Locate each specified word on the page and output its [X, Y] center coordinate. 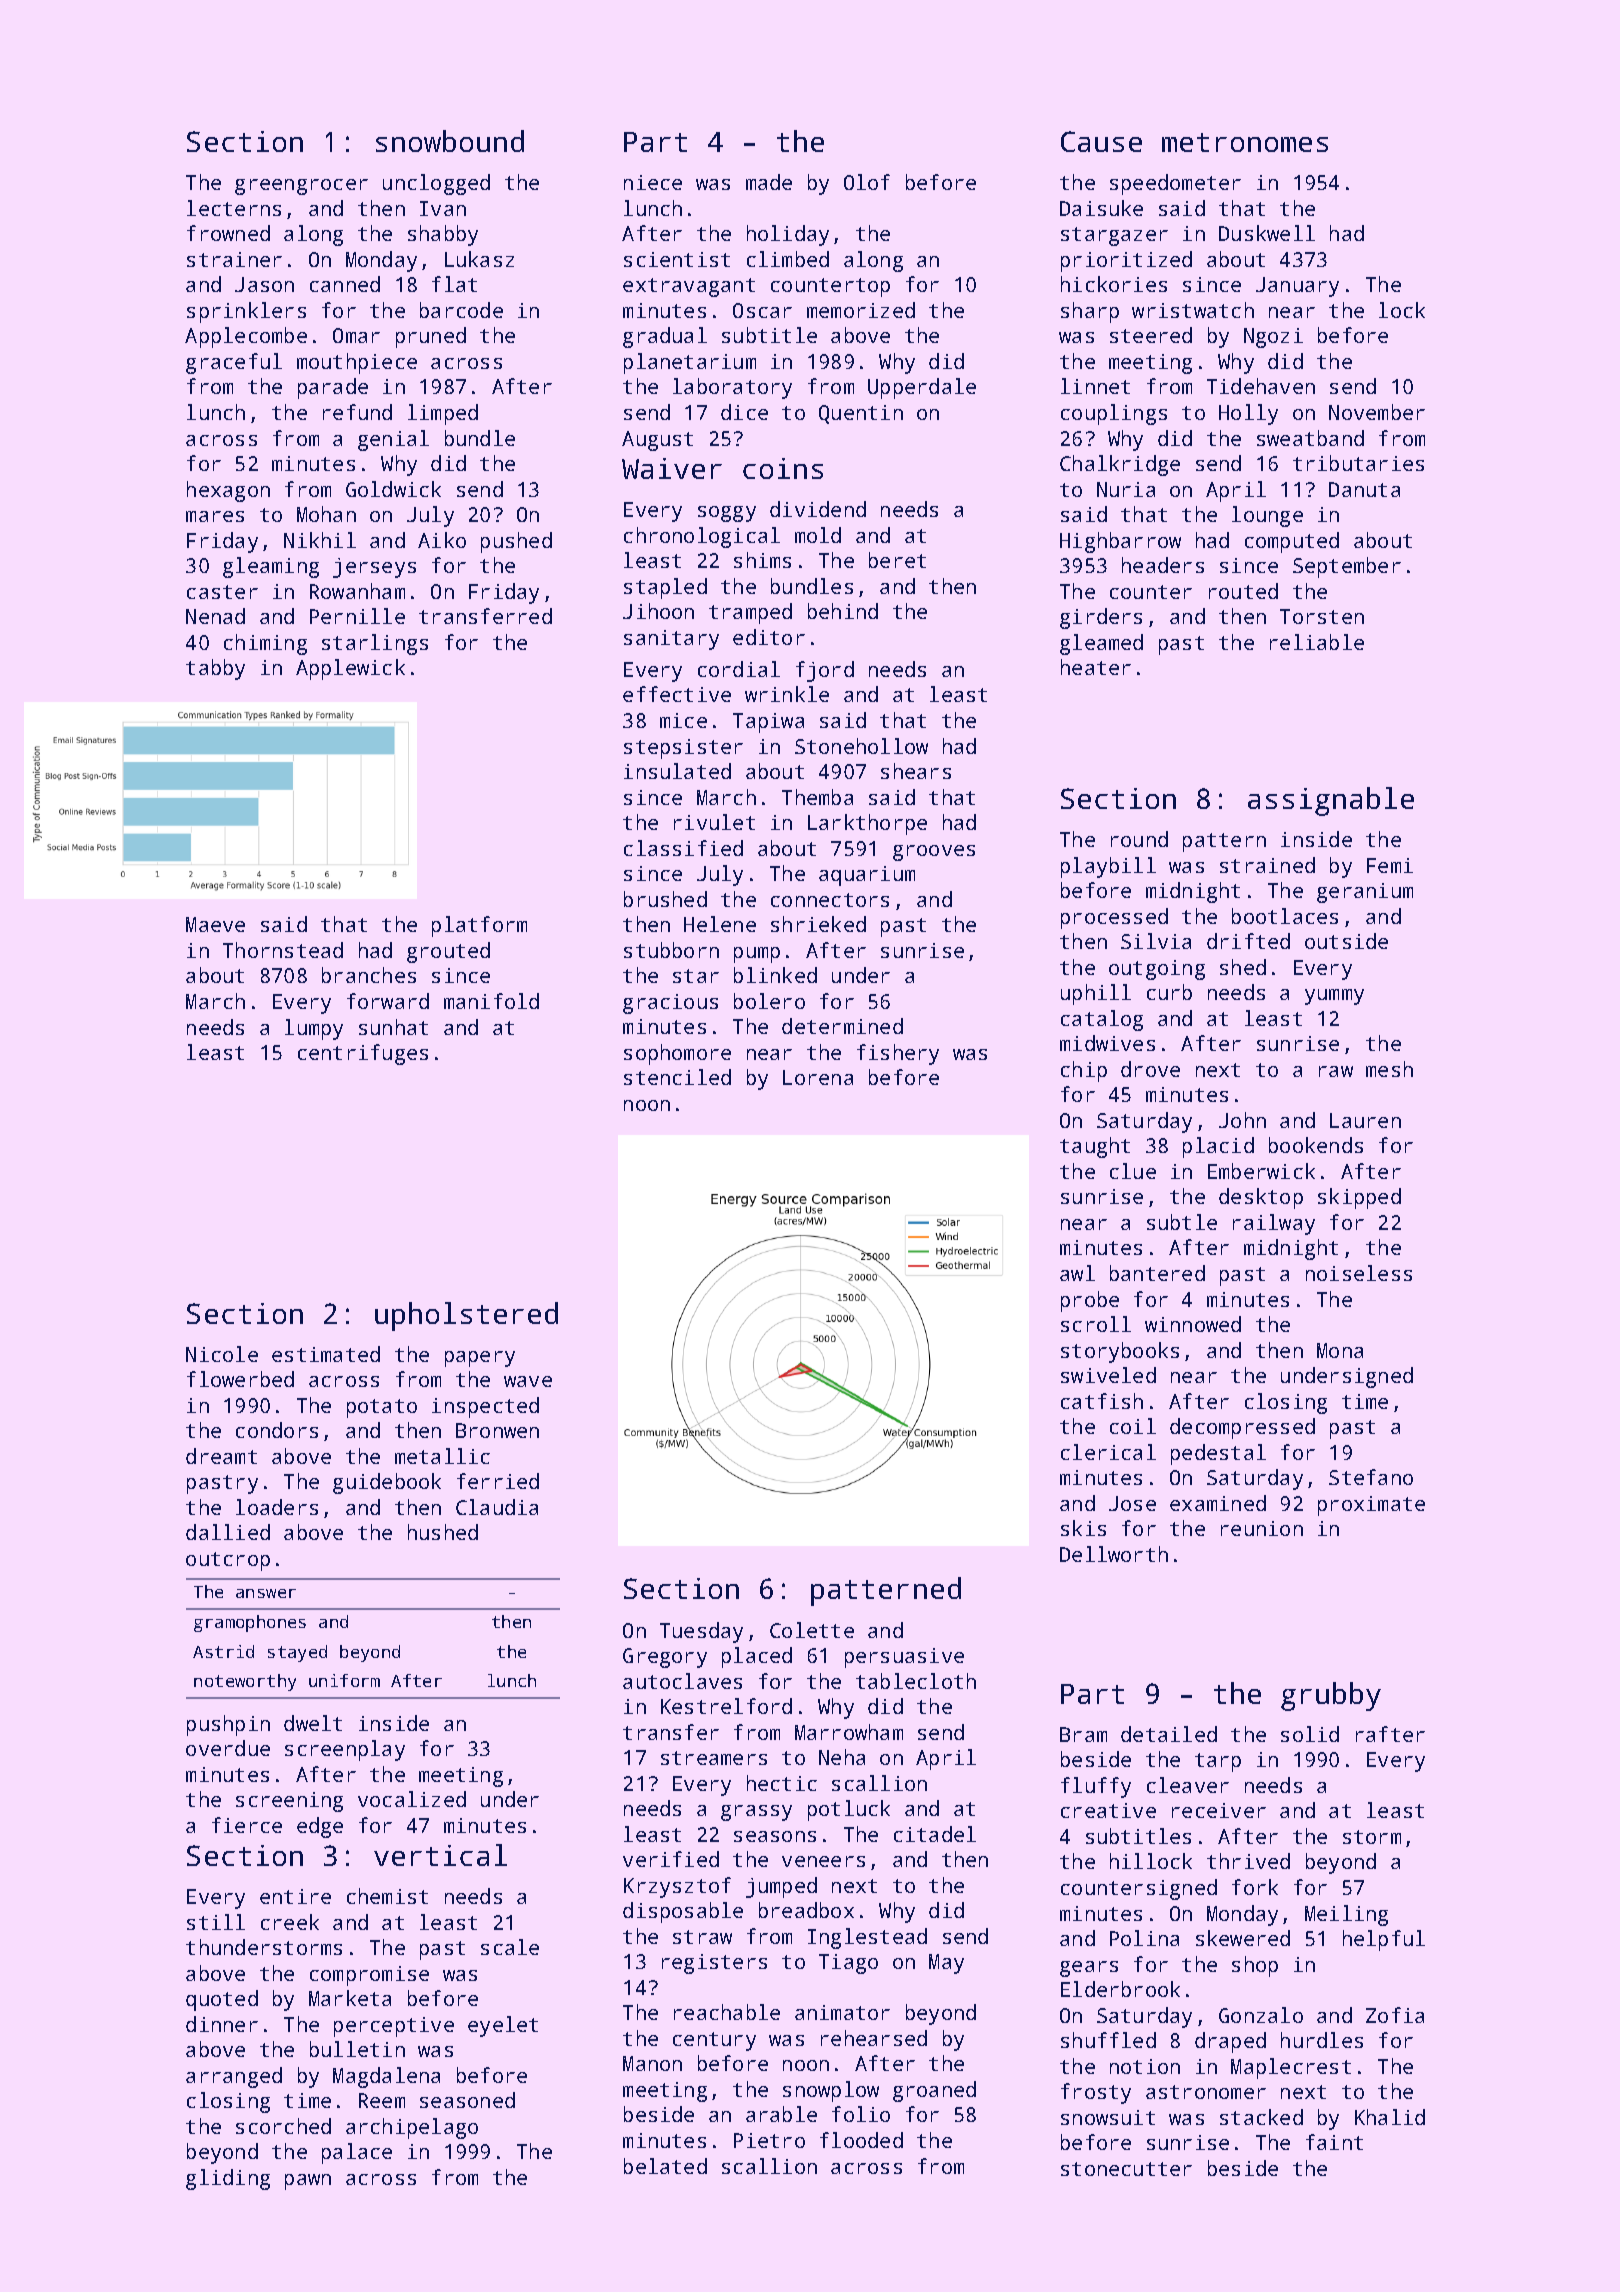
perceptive [394, 2027]
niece [653, 182]
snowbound [450, 141]
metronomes [1245, 142]
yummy [1334, 997]
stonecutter [1126, 2169]
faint [1334, 2142]
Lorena [818, 1077]
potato [382, 1408]
